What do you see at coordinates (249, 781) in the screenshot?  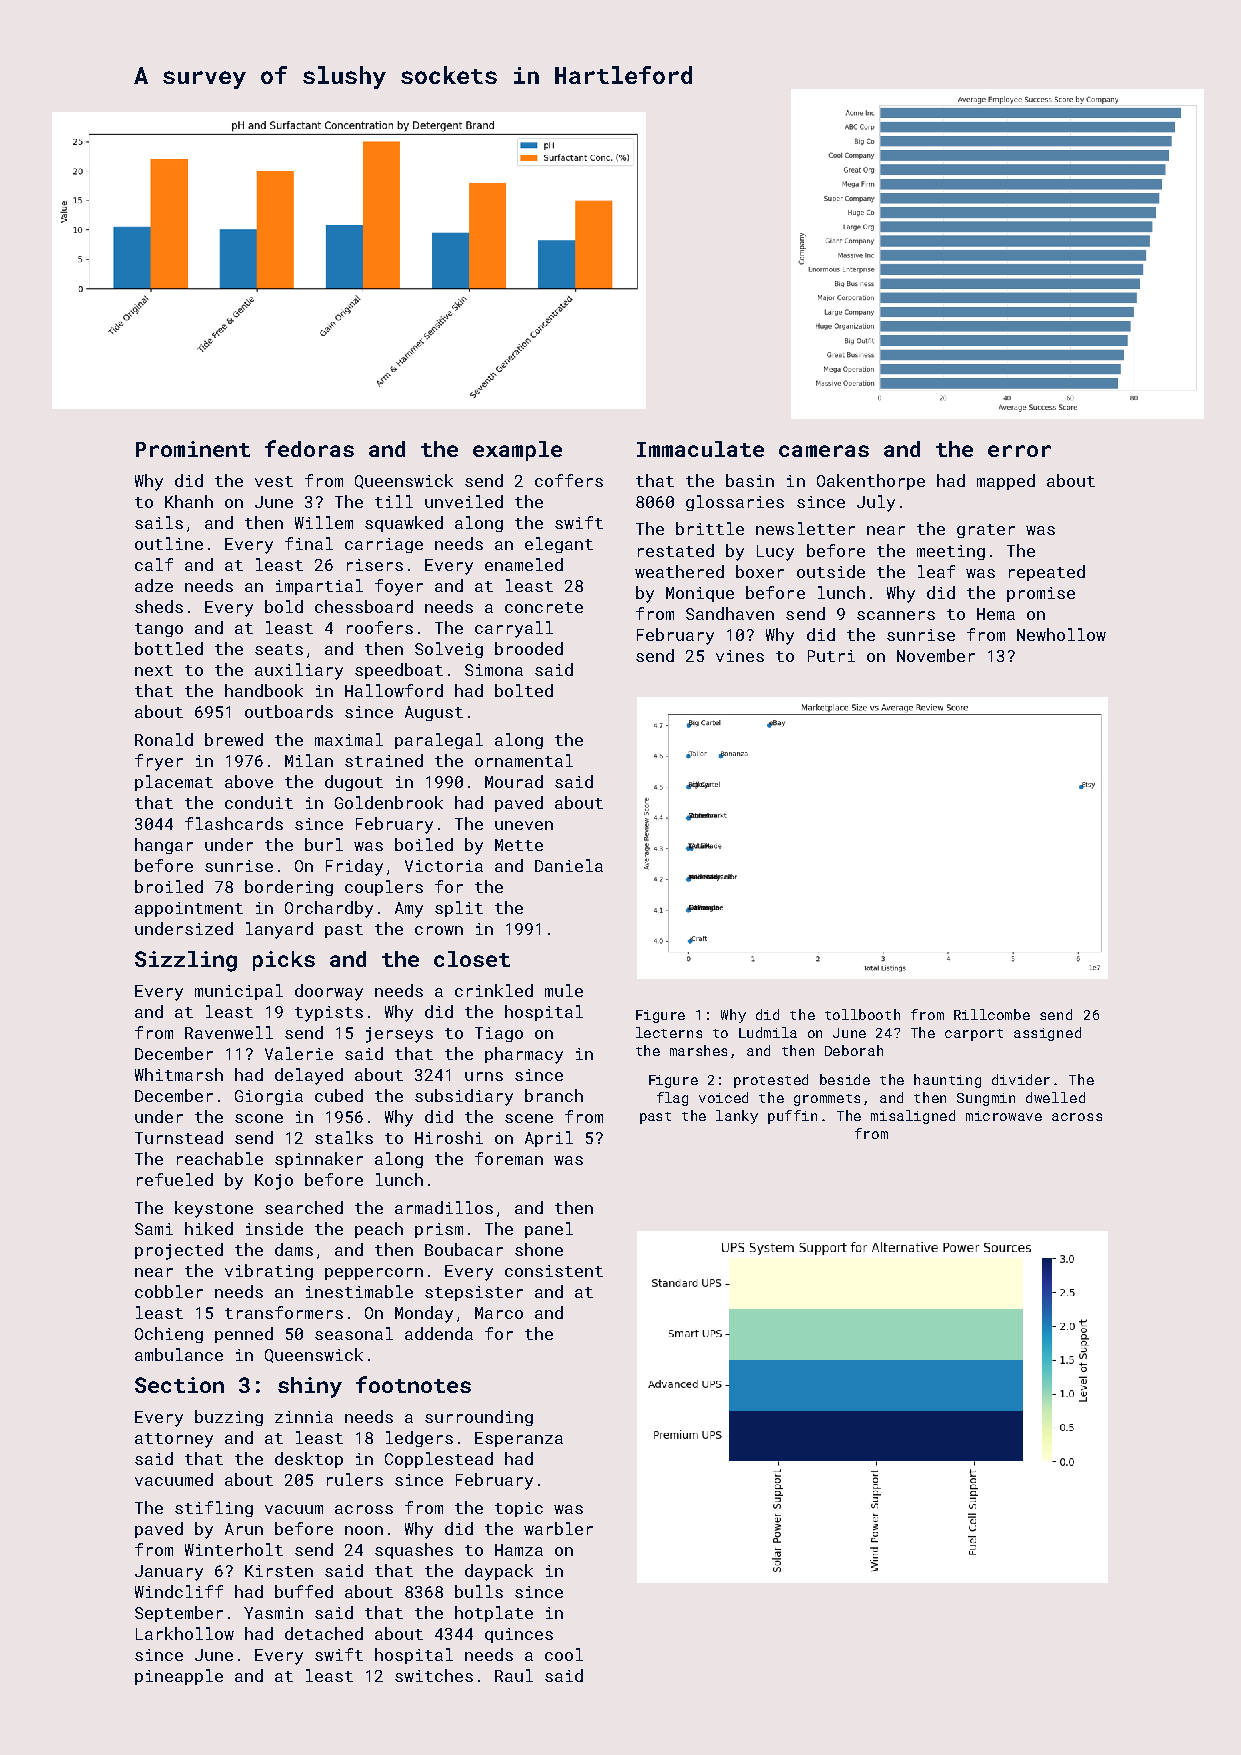 I see `above` at bounding box center [249, 781].
